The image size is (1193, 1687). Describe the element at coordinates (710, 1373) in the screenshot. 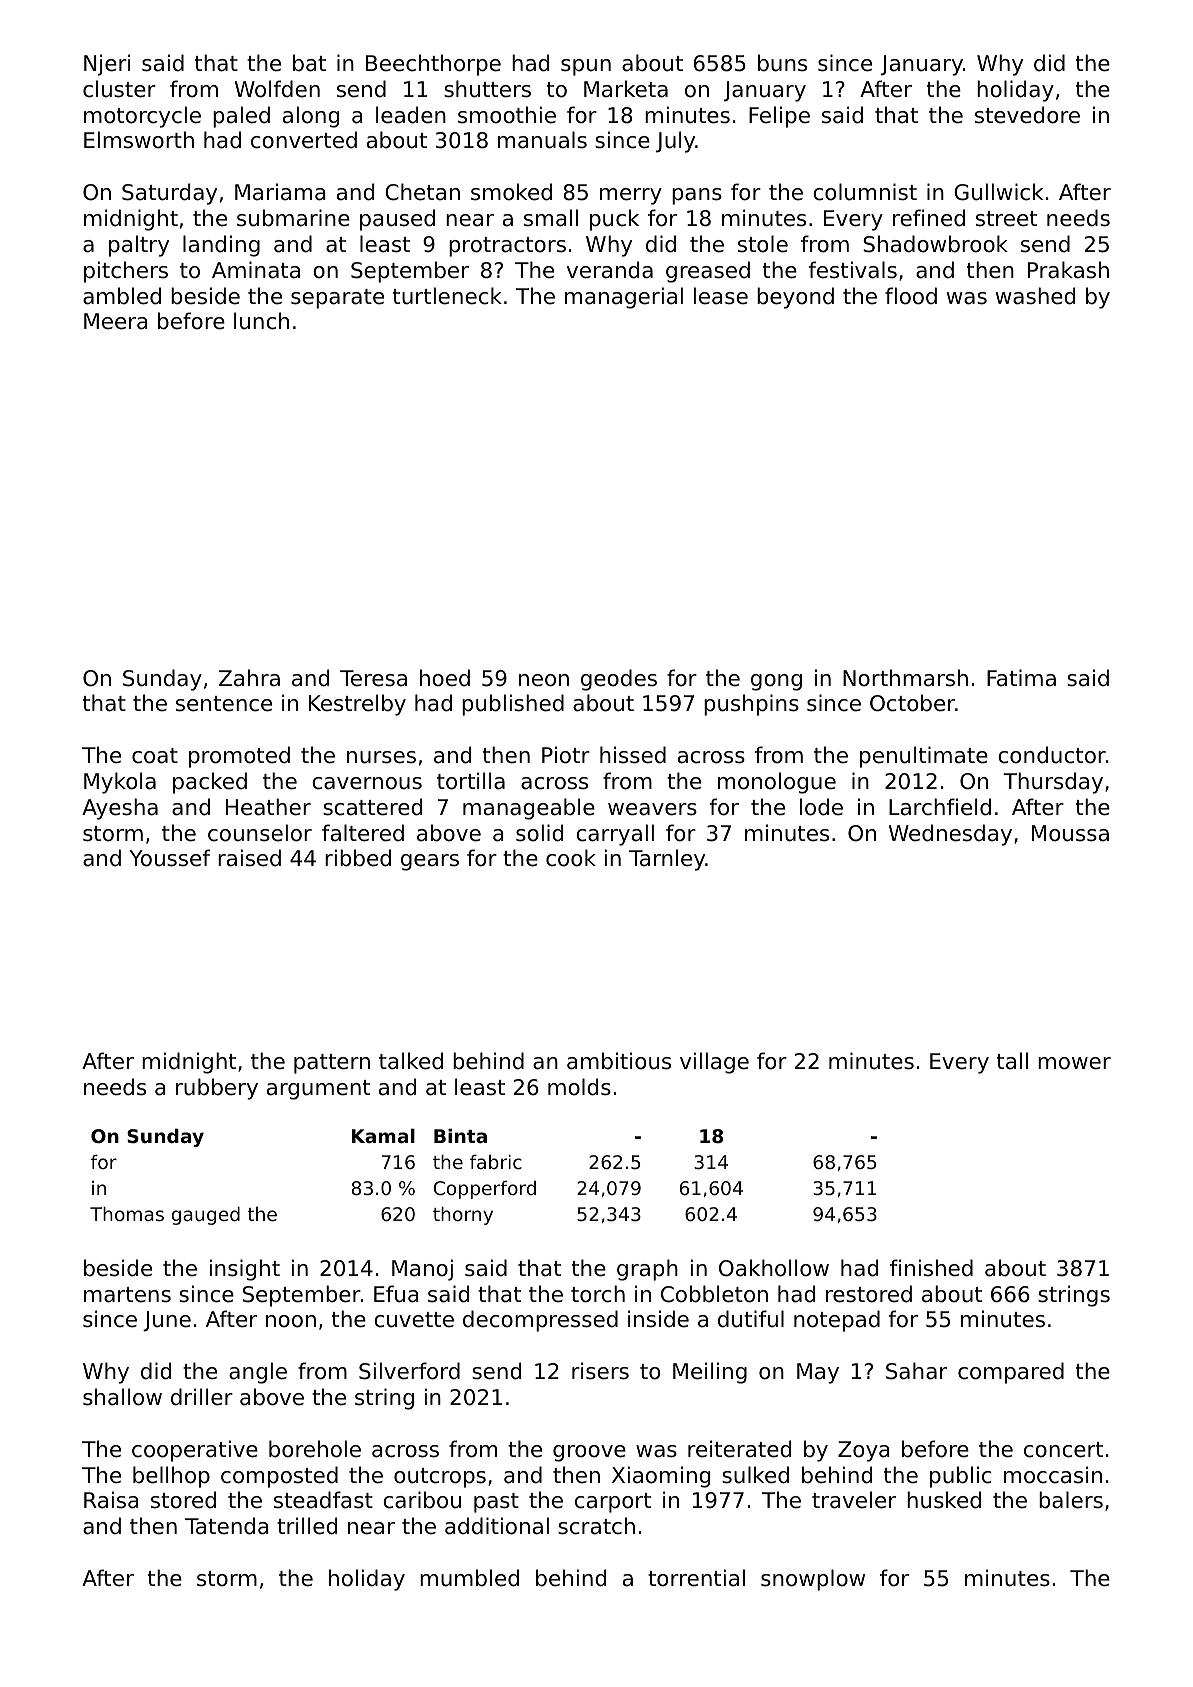

I see `Meiling` at that location.
